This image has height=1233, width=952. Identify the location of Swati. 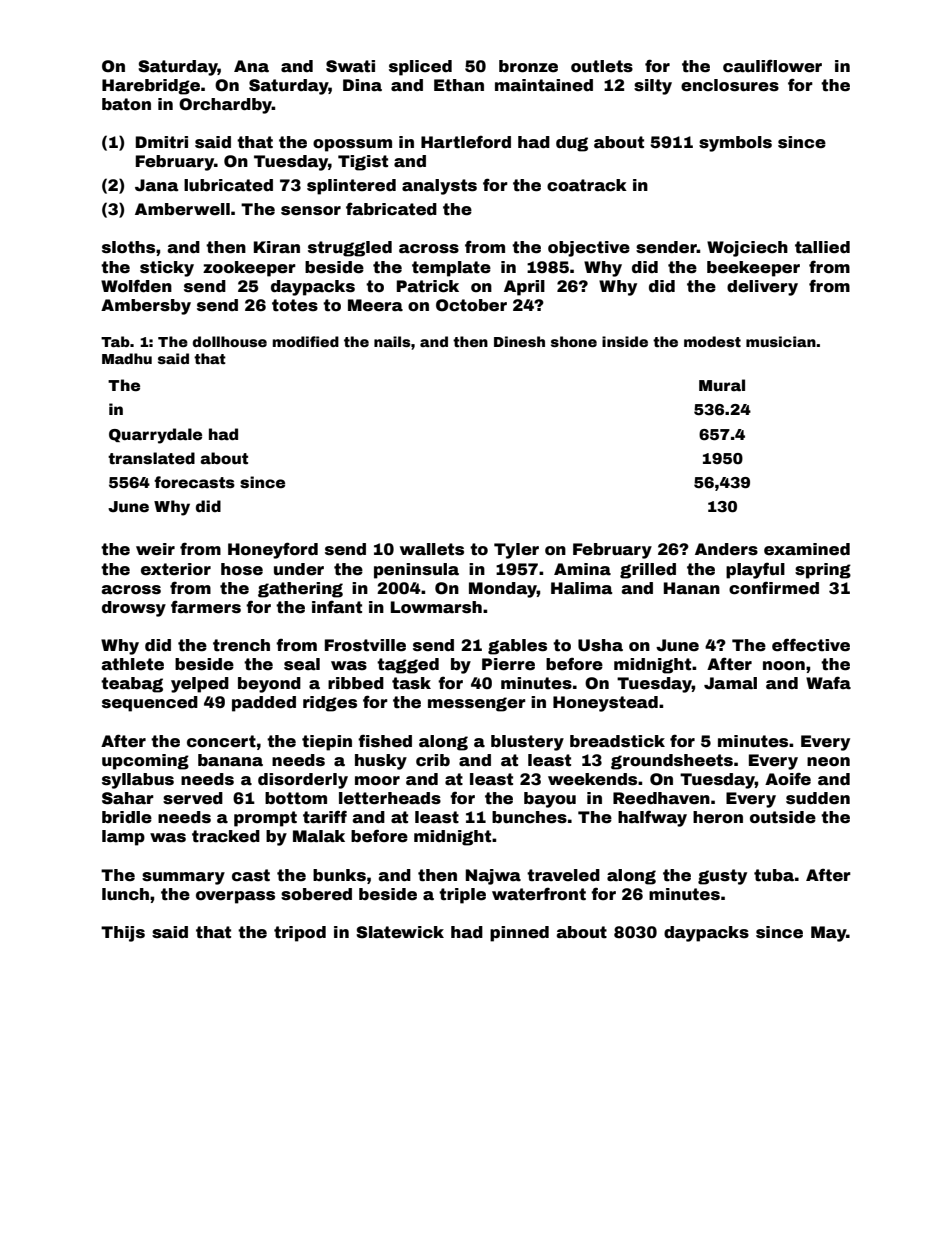
(350, 66).
